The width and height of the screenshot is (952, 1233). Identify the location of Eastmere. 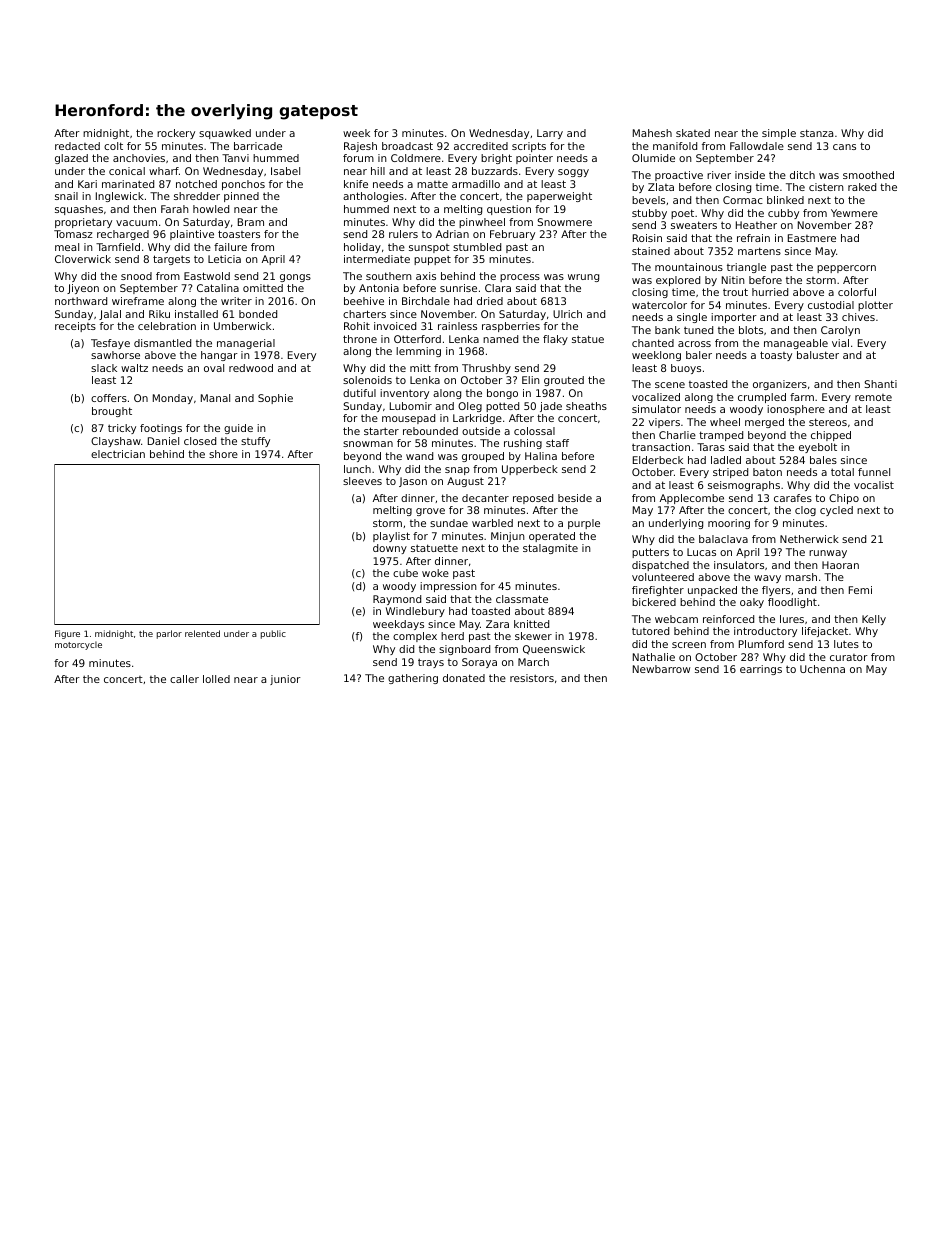
(812, 238).
